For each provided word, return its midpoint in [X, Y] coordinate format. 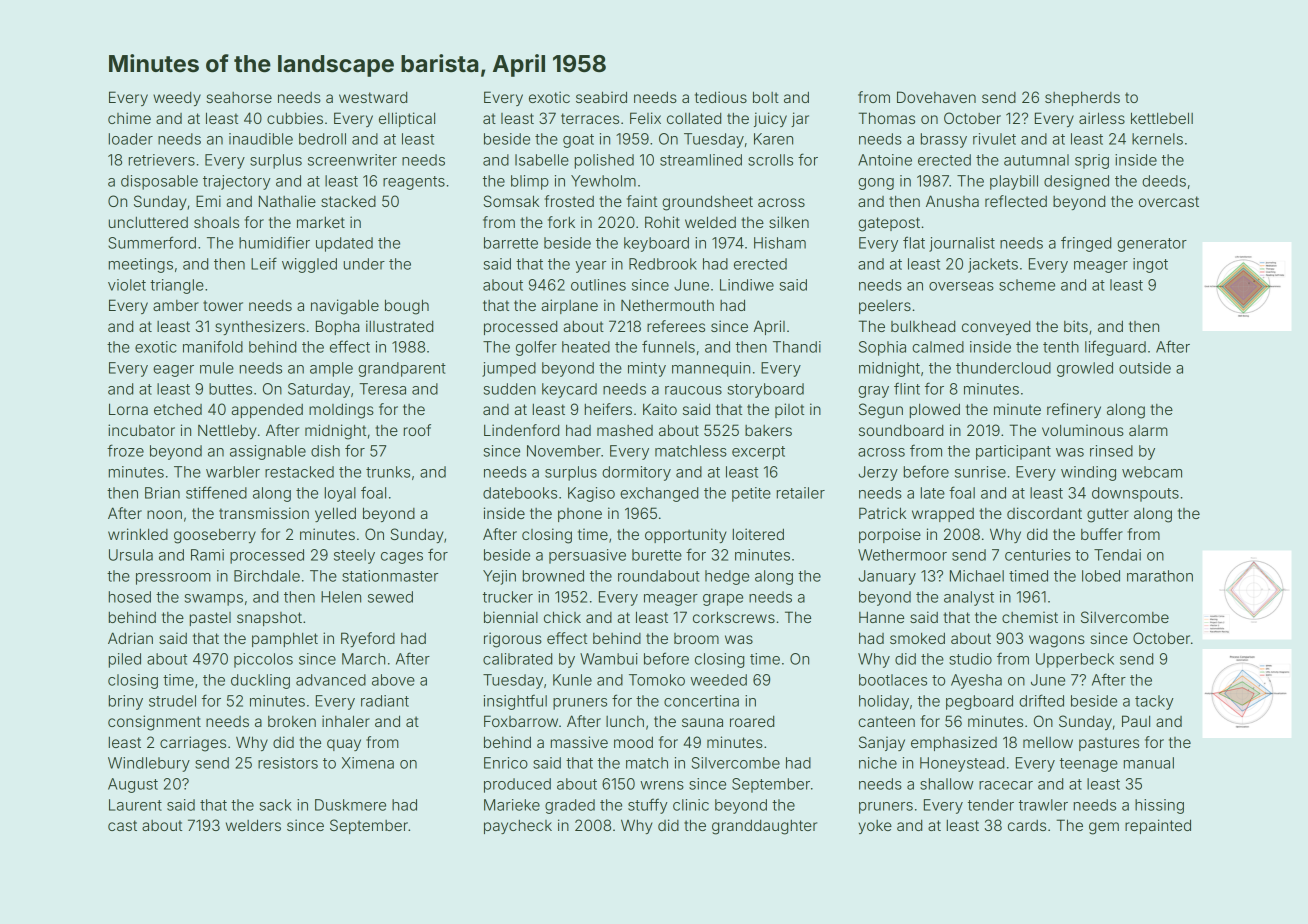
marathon [1160, 576]
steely [354, 556]
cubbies [295, 118]
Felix [645, 118]
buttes [230, 389]
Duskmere [350, 805]
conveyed [996, 327]
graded [570, 806]
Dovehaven [936, 97]
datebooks [520, 493]
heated [586, 347]
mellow [1048, 742]
